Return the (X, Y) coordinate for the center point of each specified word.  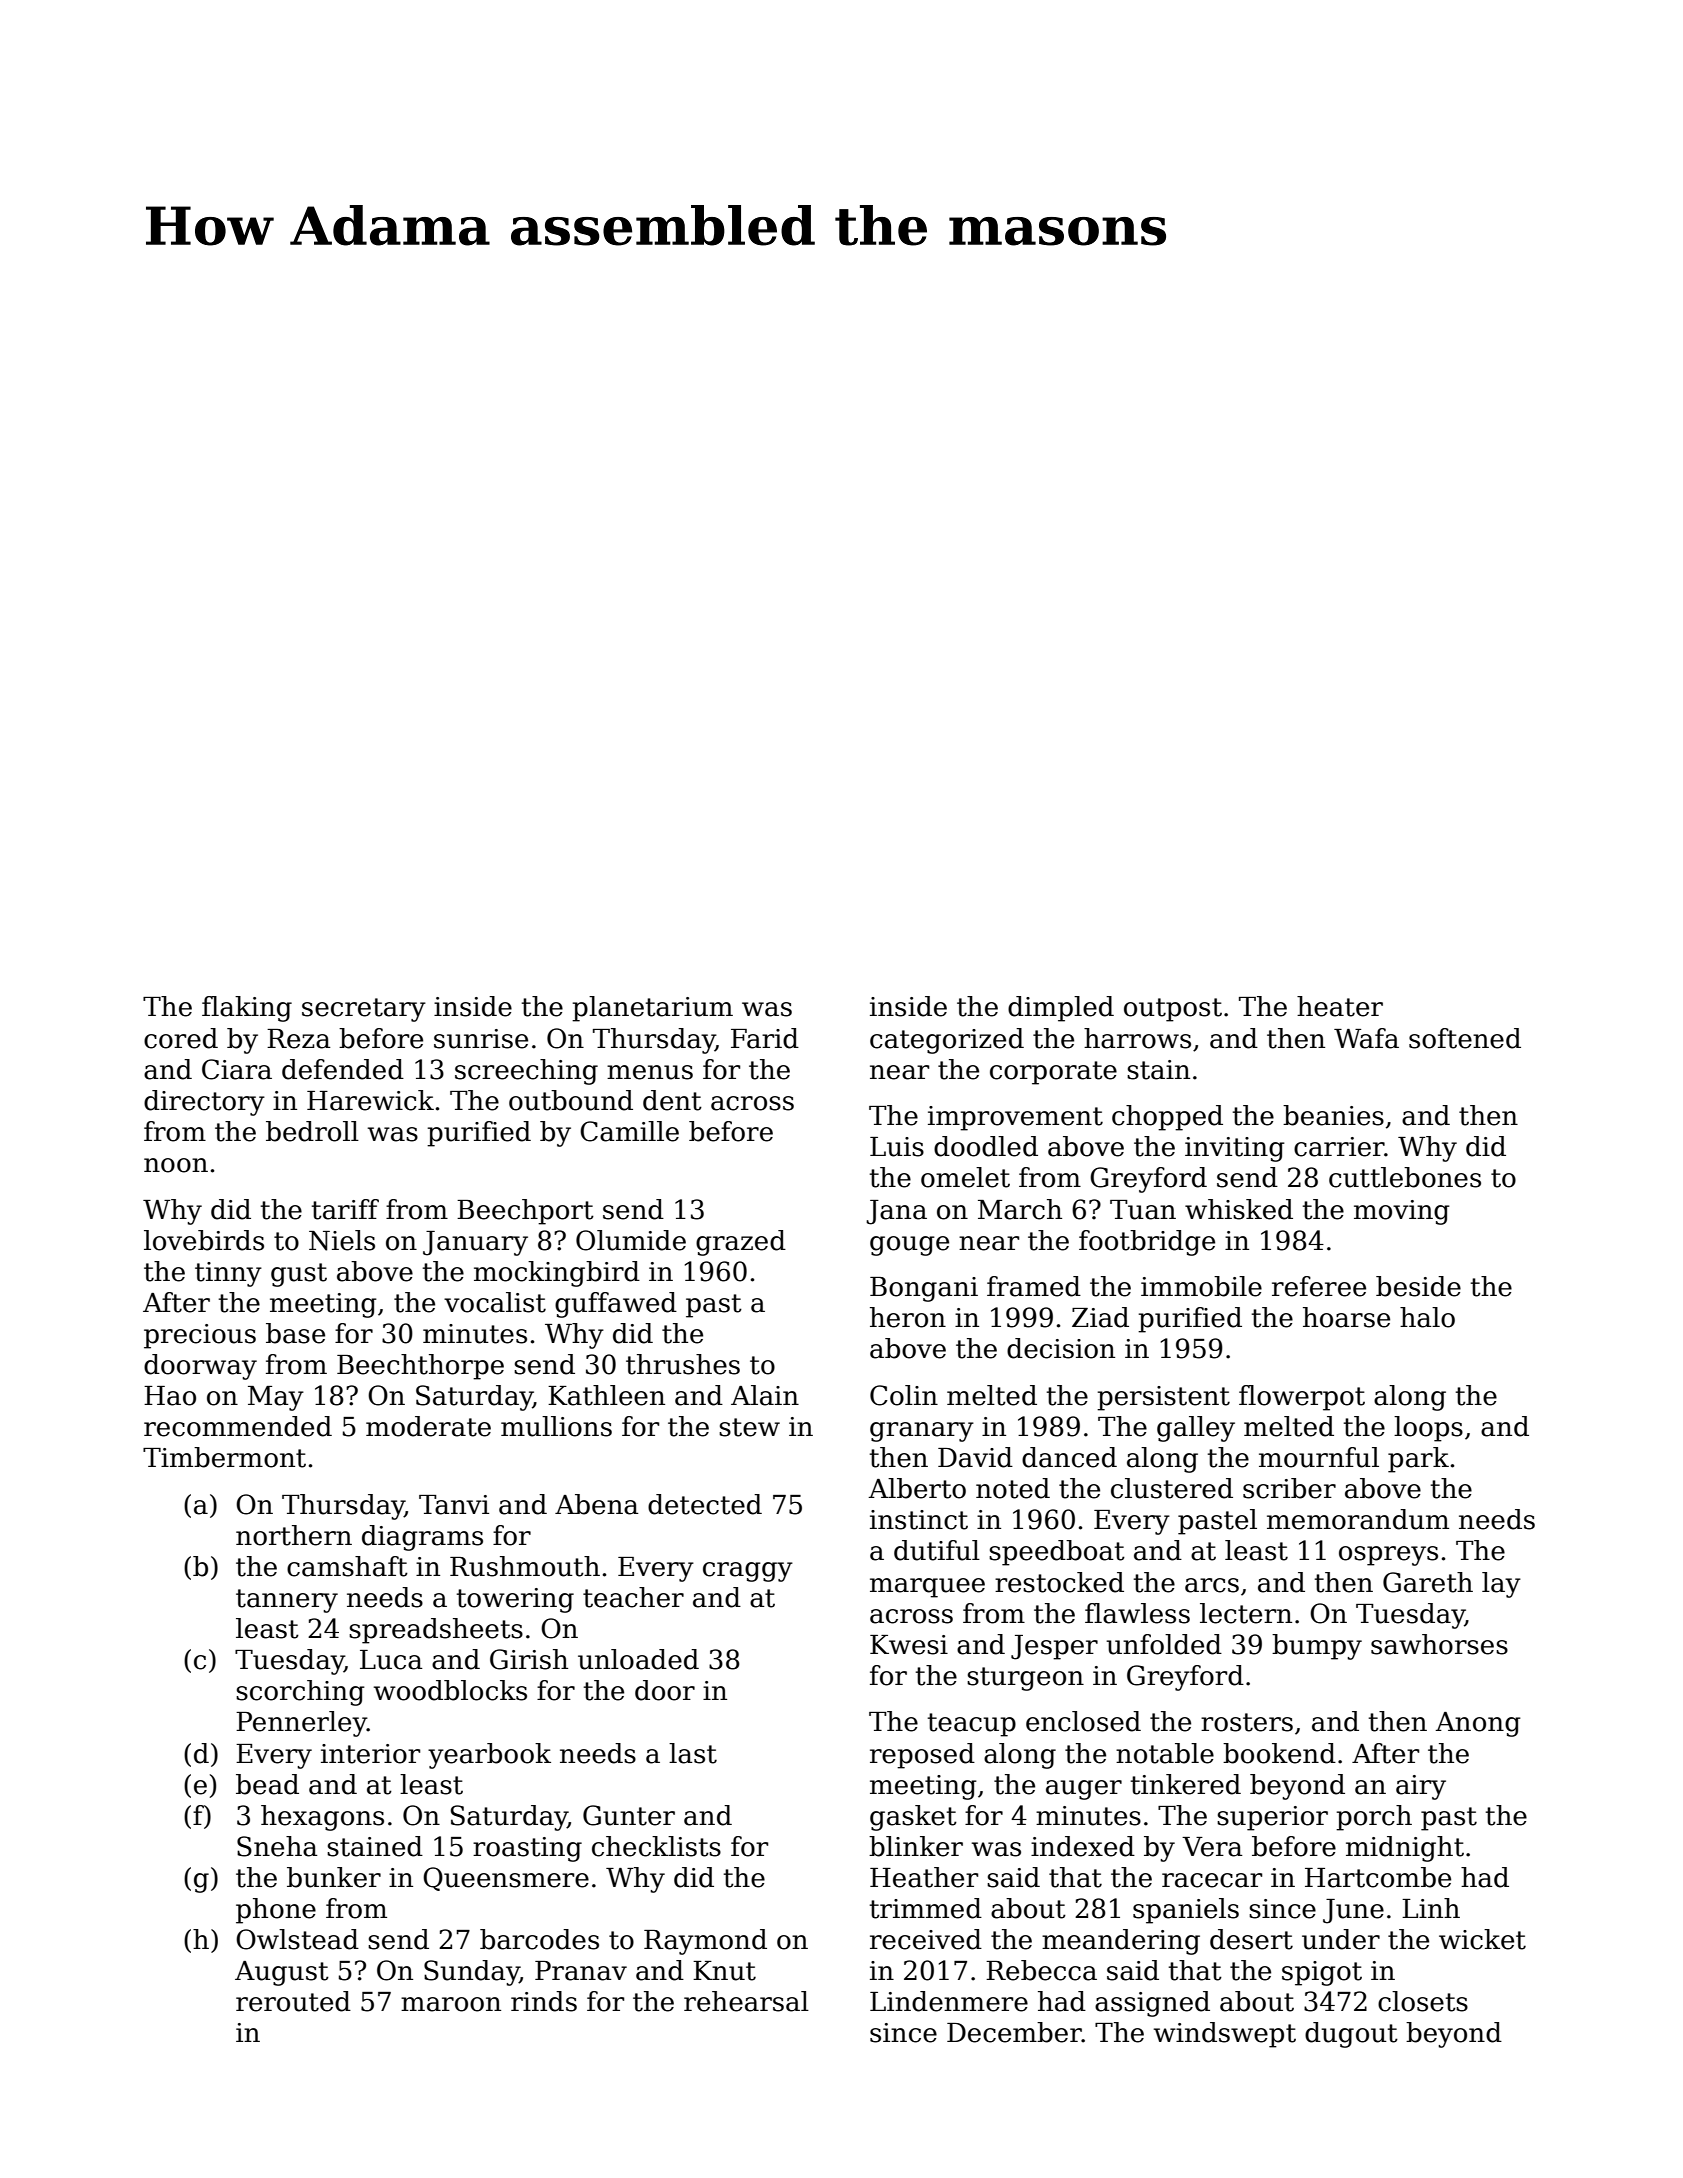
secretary (364, 1010)
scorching (300, 1693)
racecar (1212, 1880)
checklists (656, 1846)
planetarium (652, 1009)
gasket (913, 1818)
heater (1340, 1006)
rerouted (293, 2001)
